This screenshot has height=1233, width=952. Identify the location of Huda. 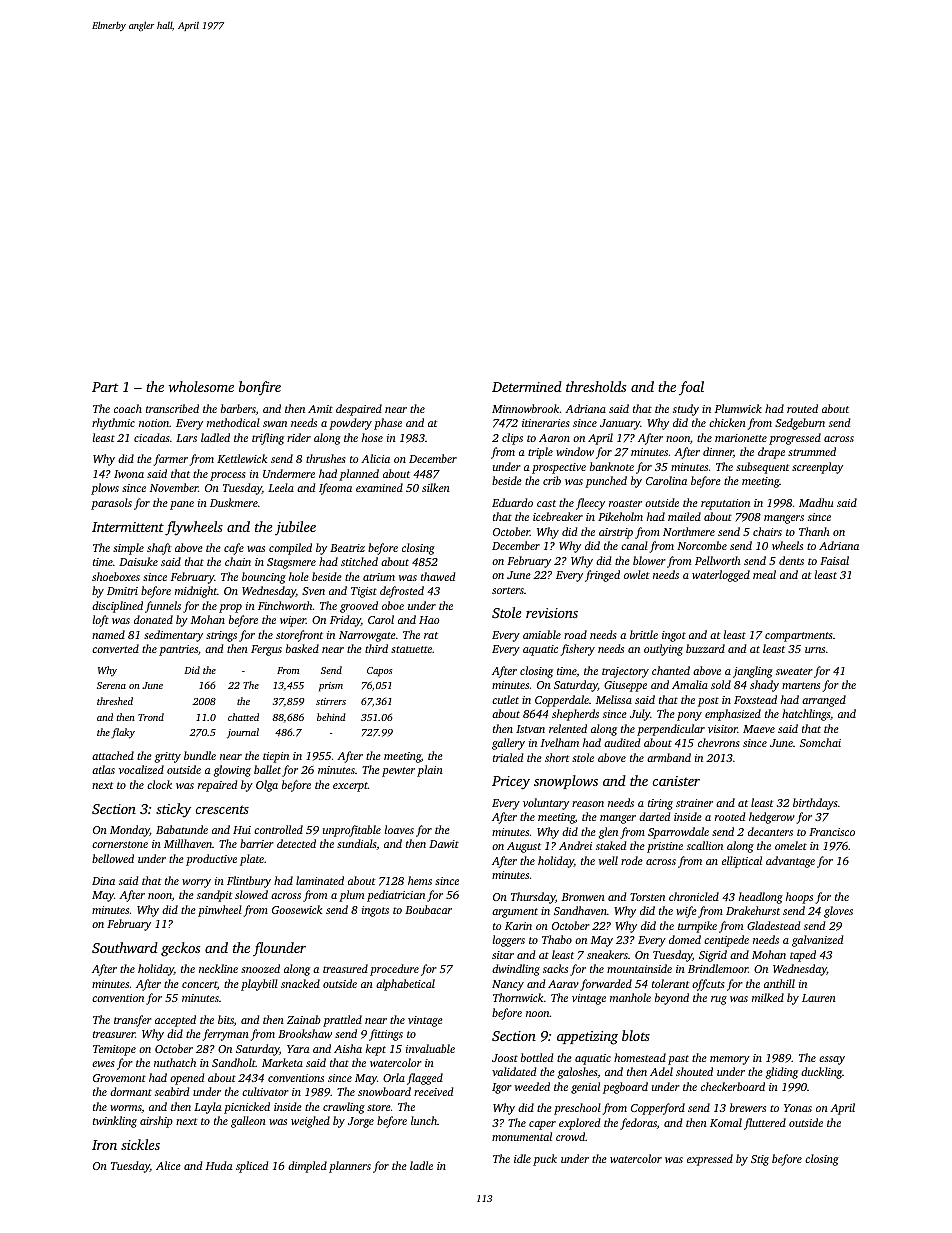
(219, 1165).
